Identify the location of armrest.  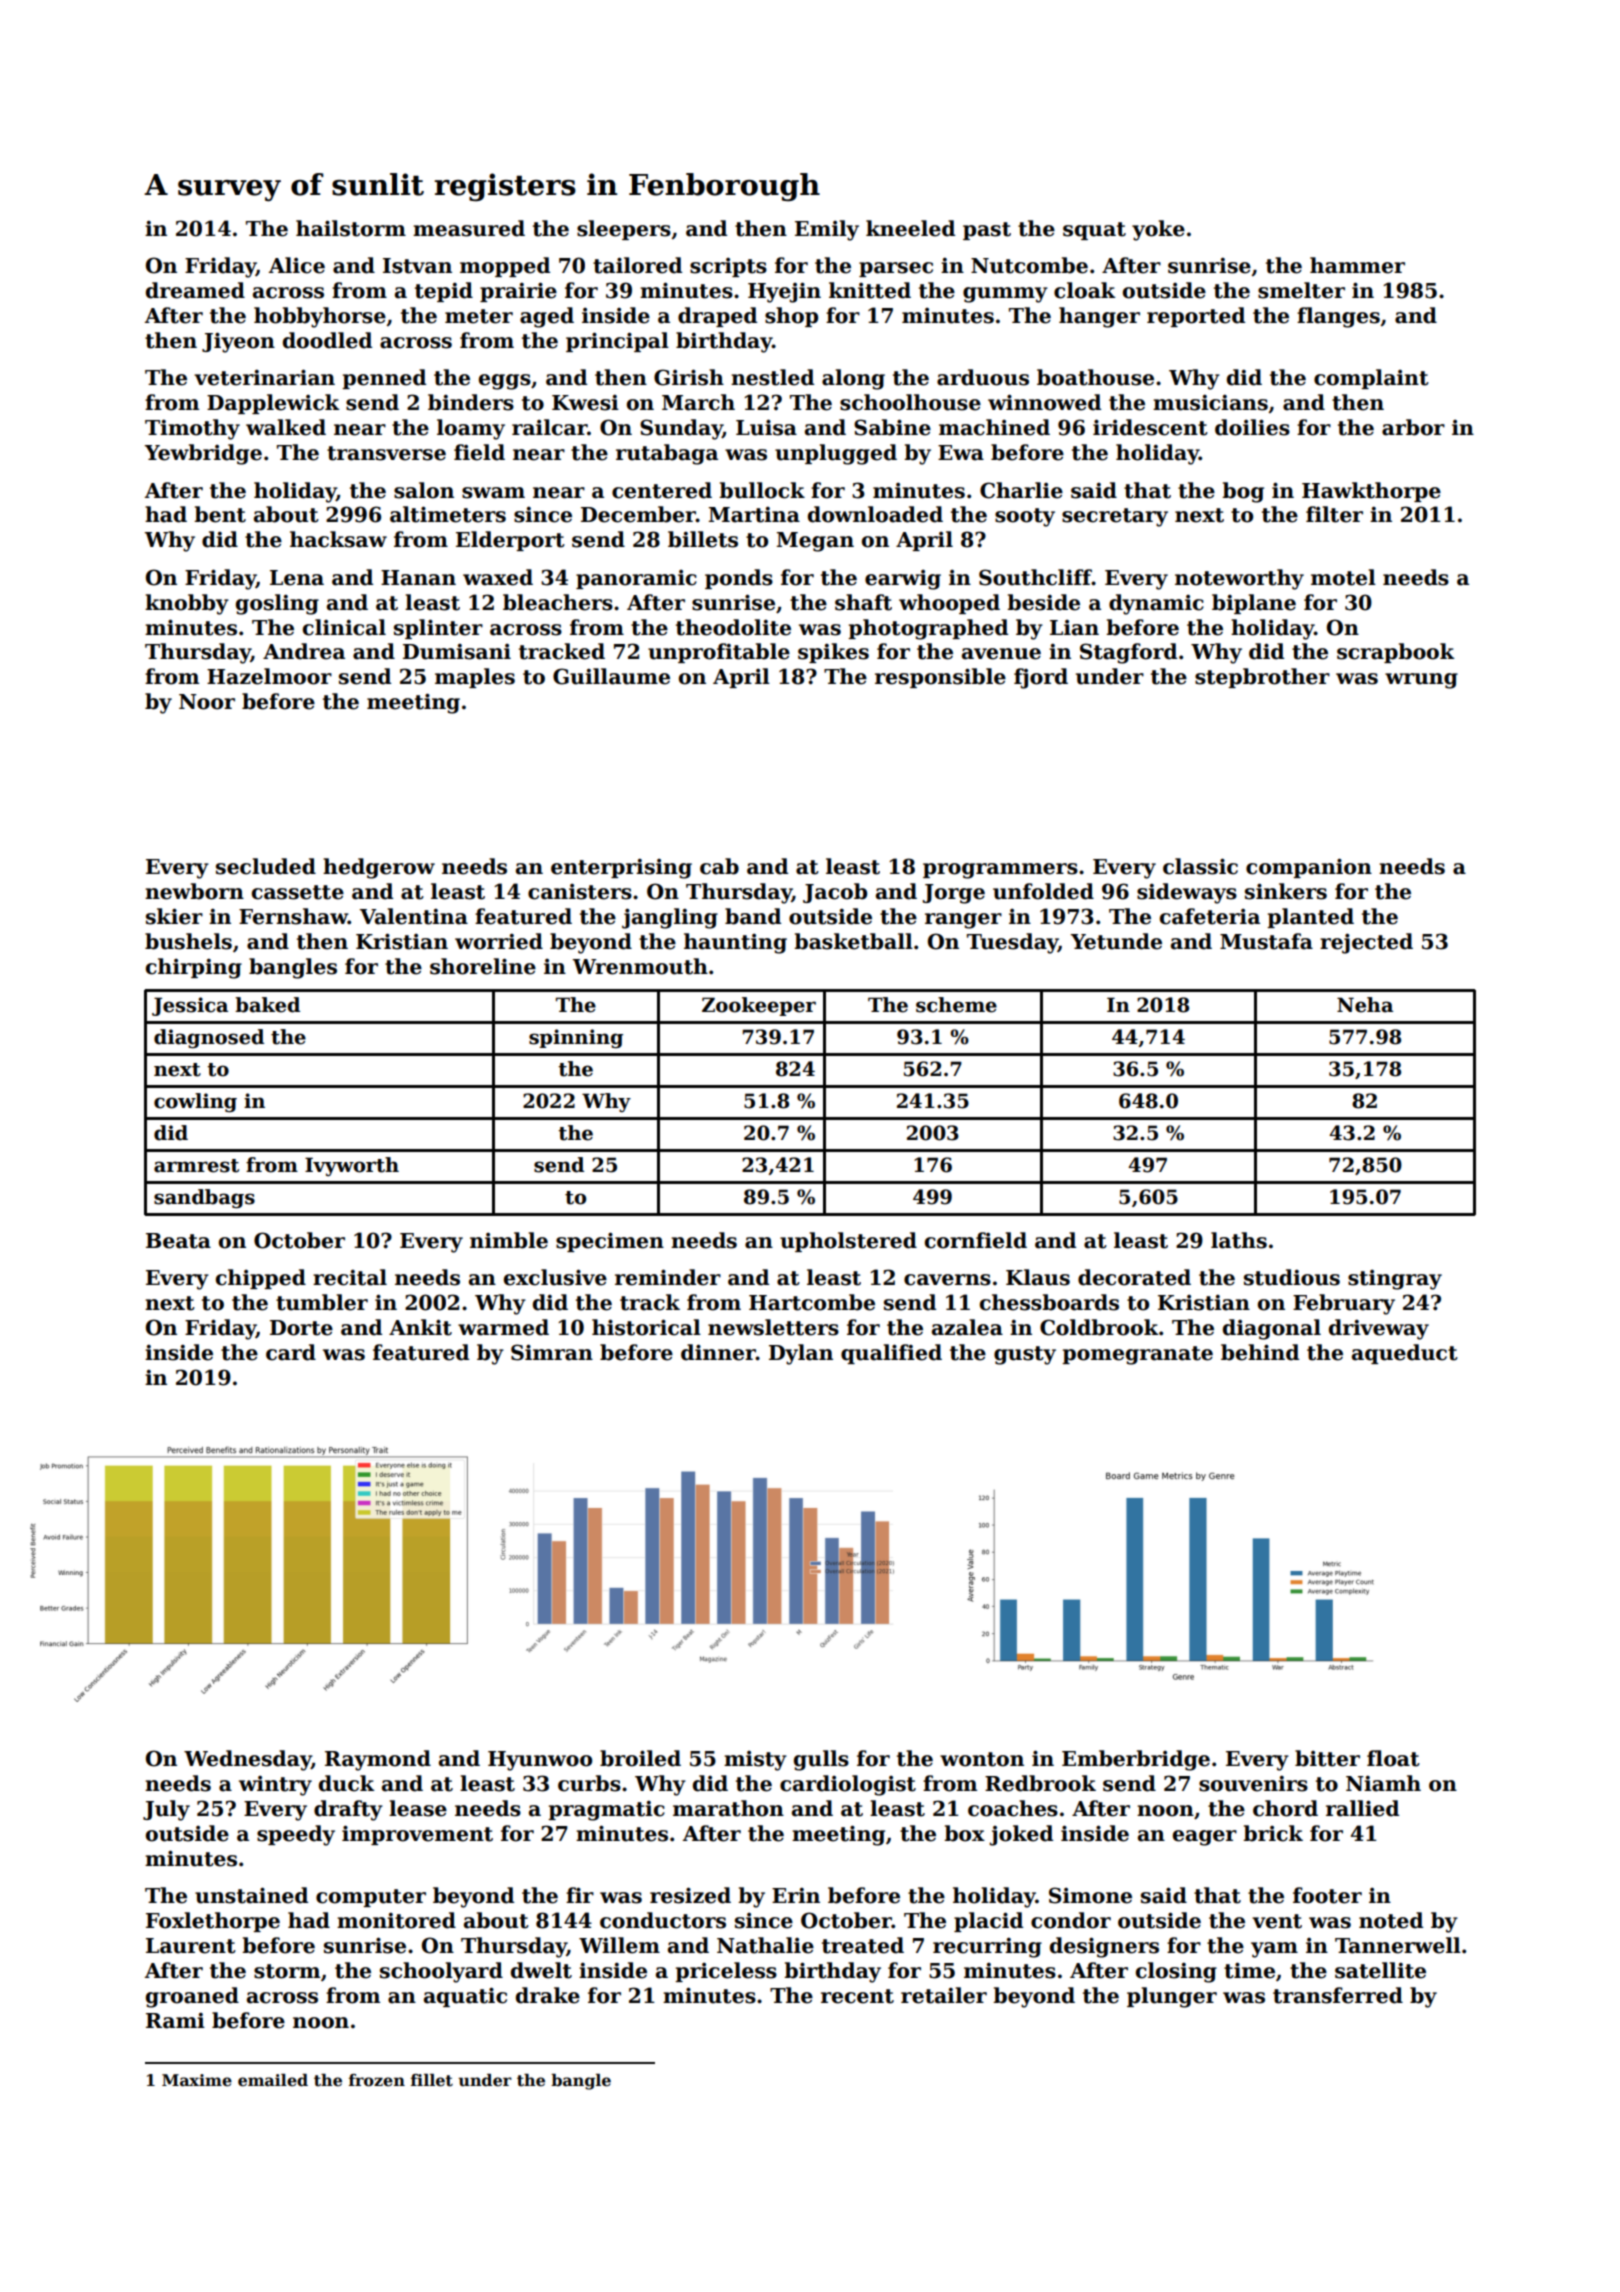
(196, 1166).
